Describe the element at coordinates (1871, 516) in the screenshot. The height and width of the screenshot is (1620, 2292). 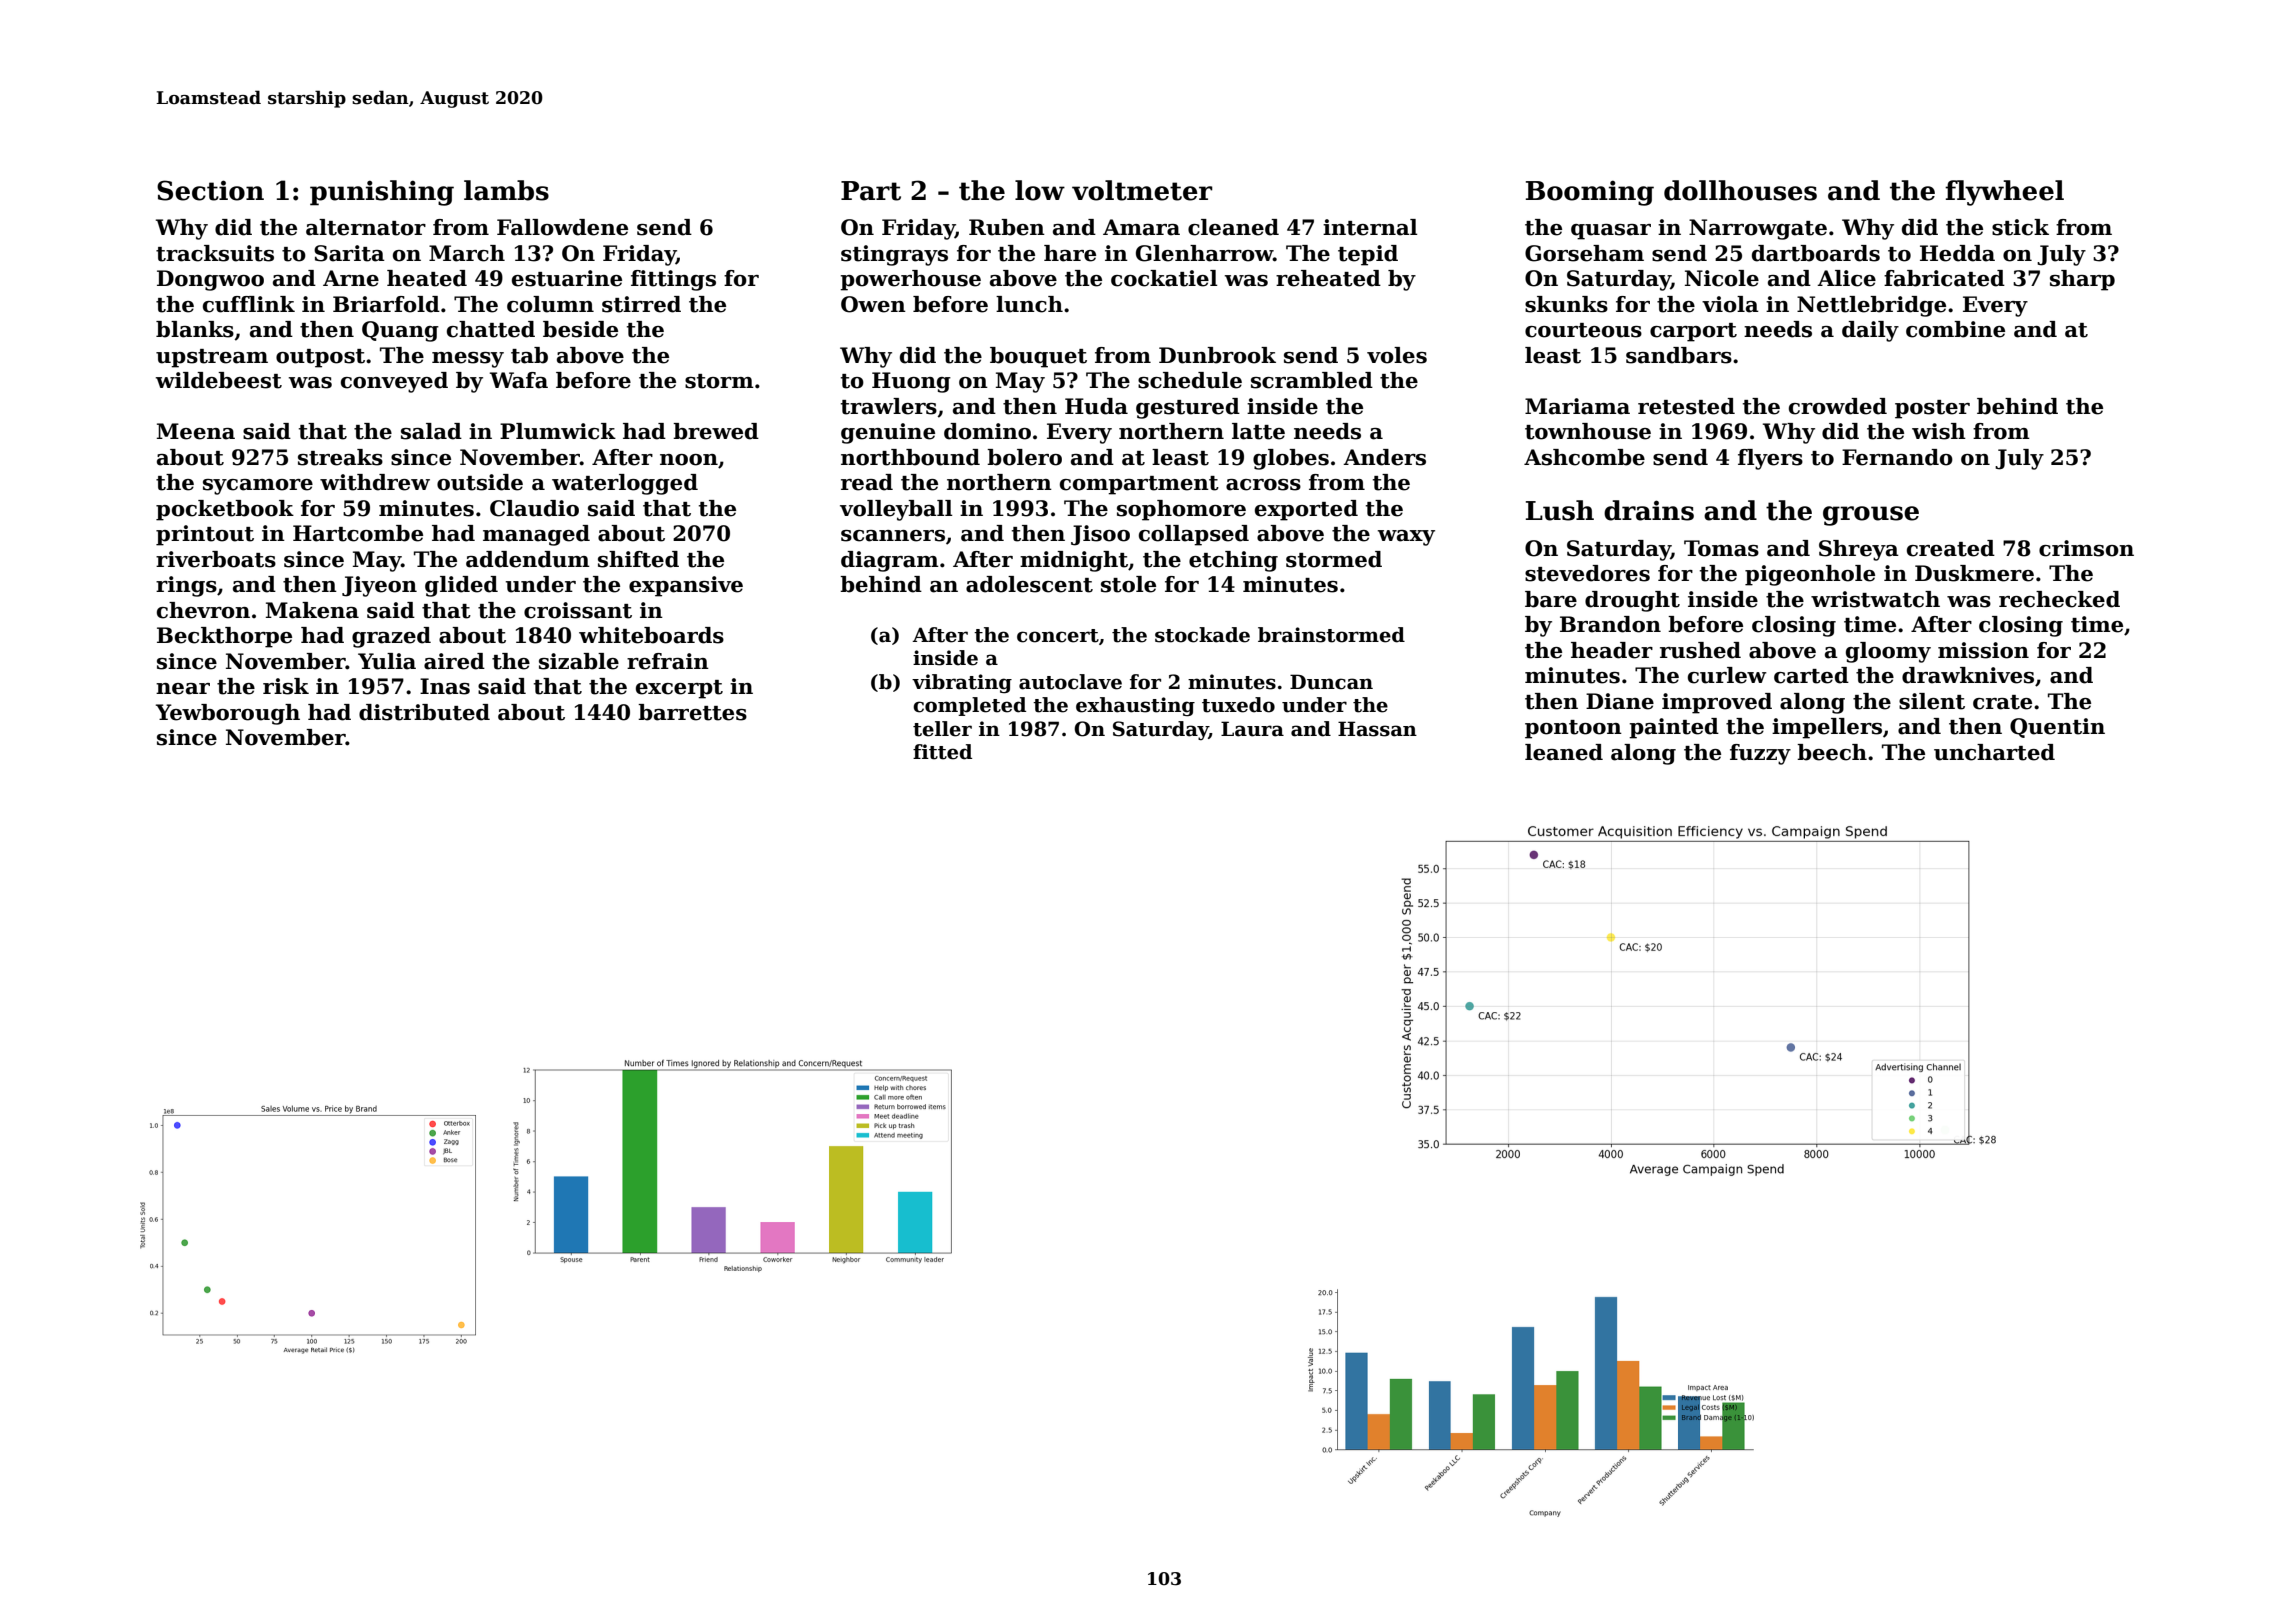
I see `grouse` at that location.
